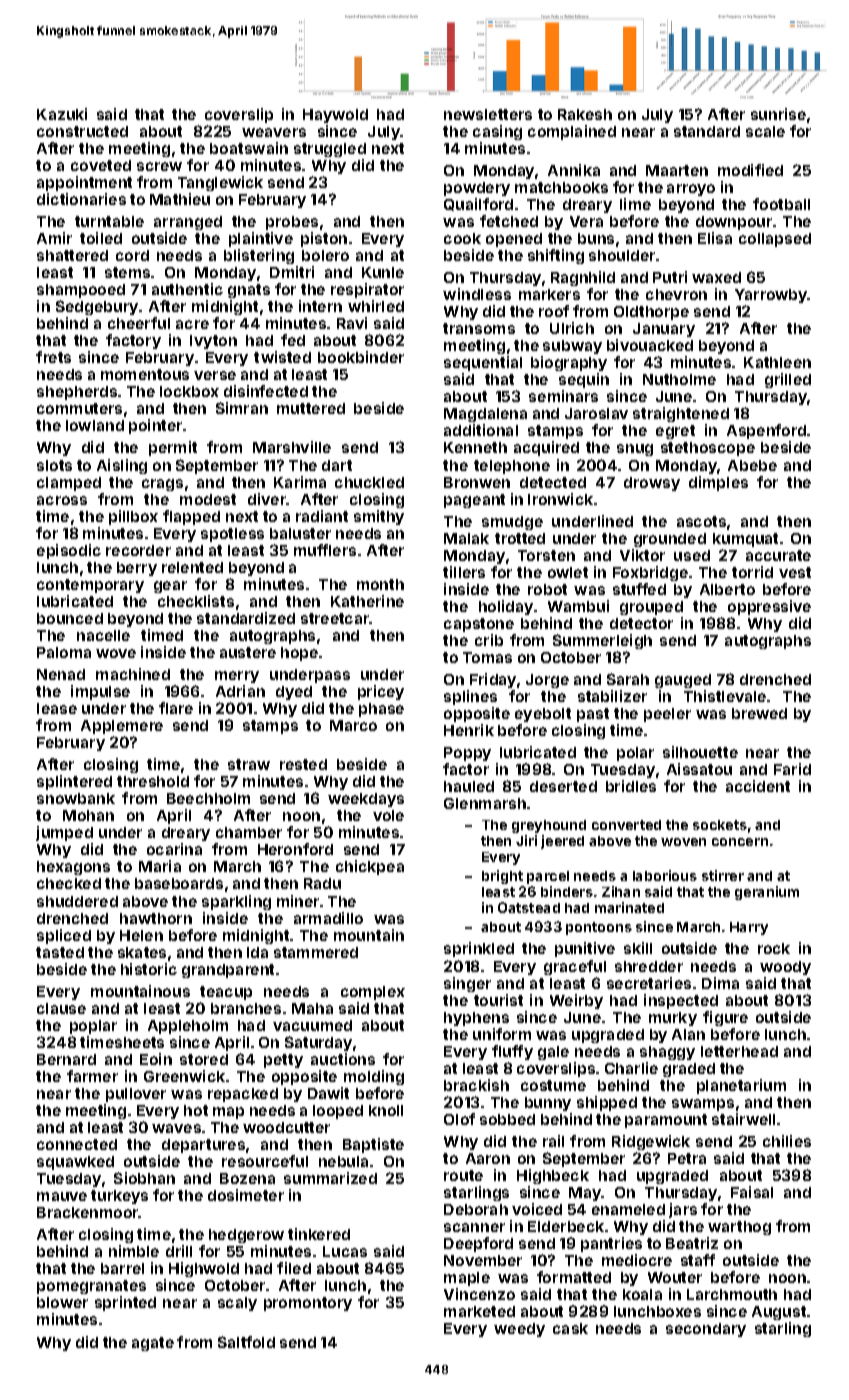 The image size is (849, 1400). Describe the element at coordinates (62, 1196) in the image. I see `mauve` at that location.
